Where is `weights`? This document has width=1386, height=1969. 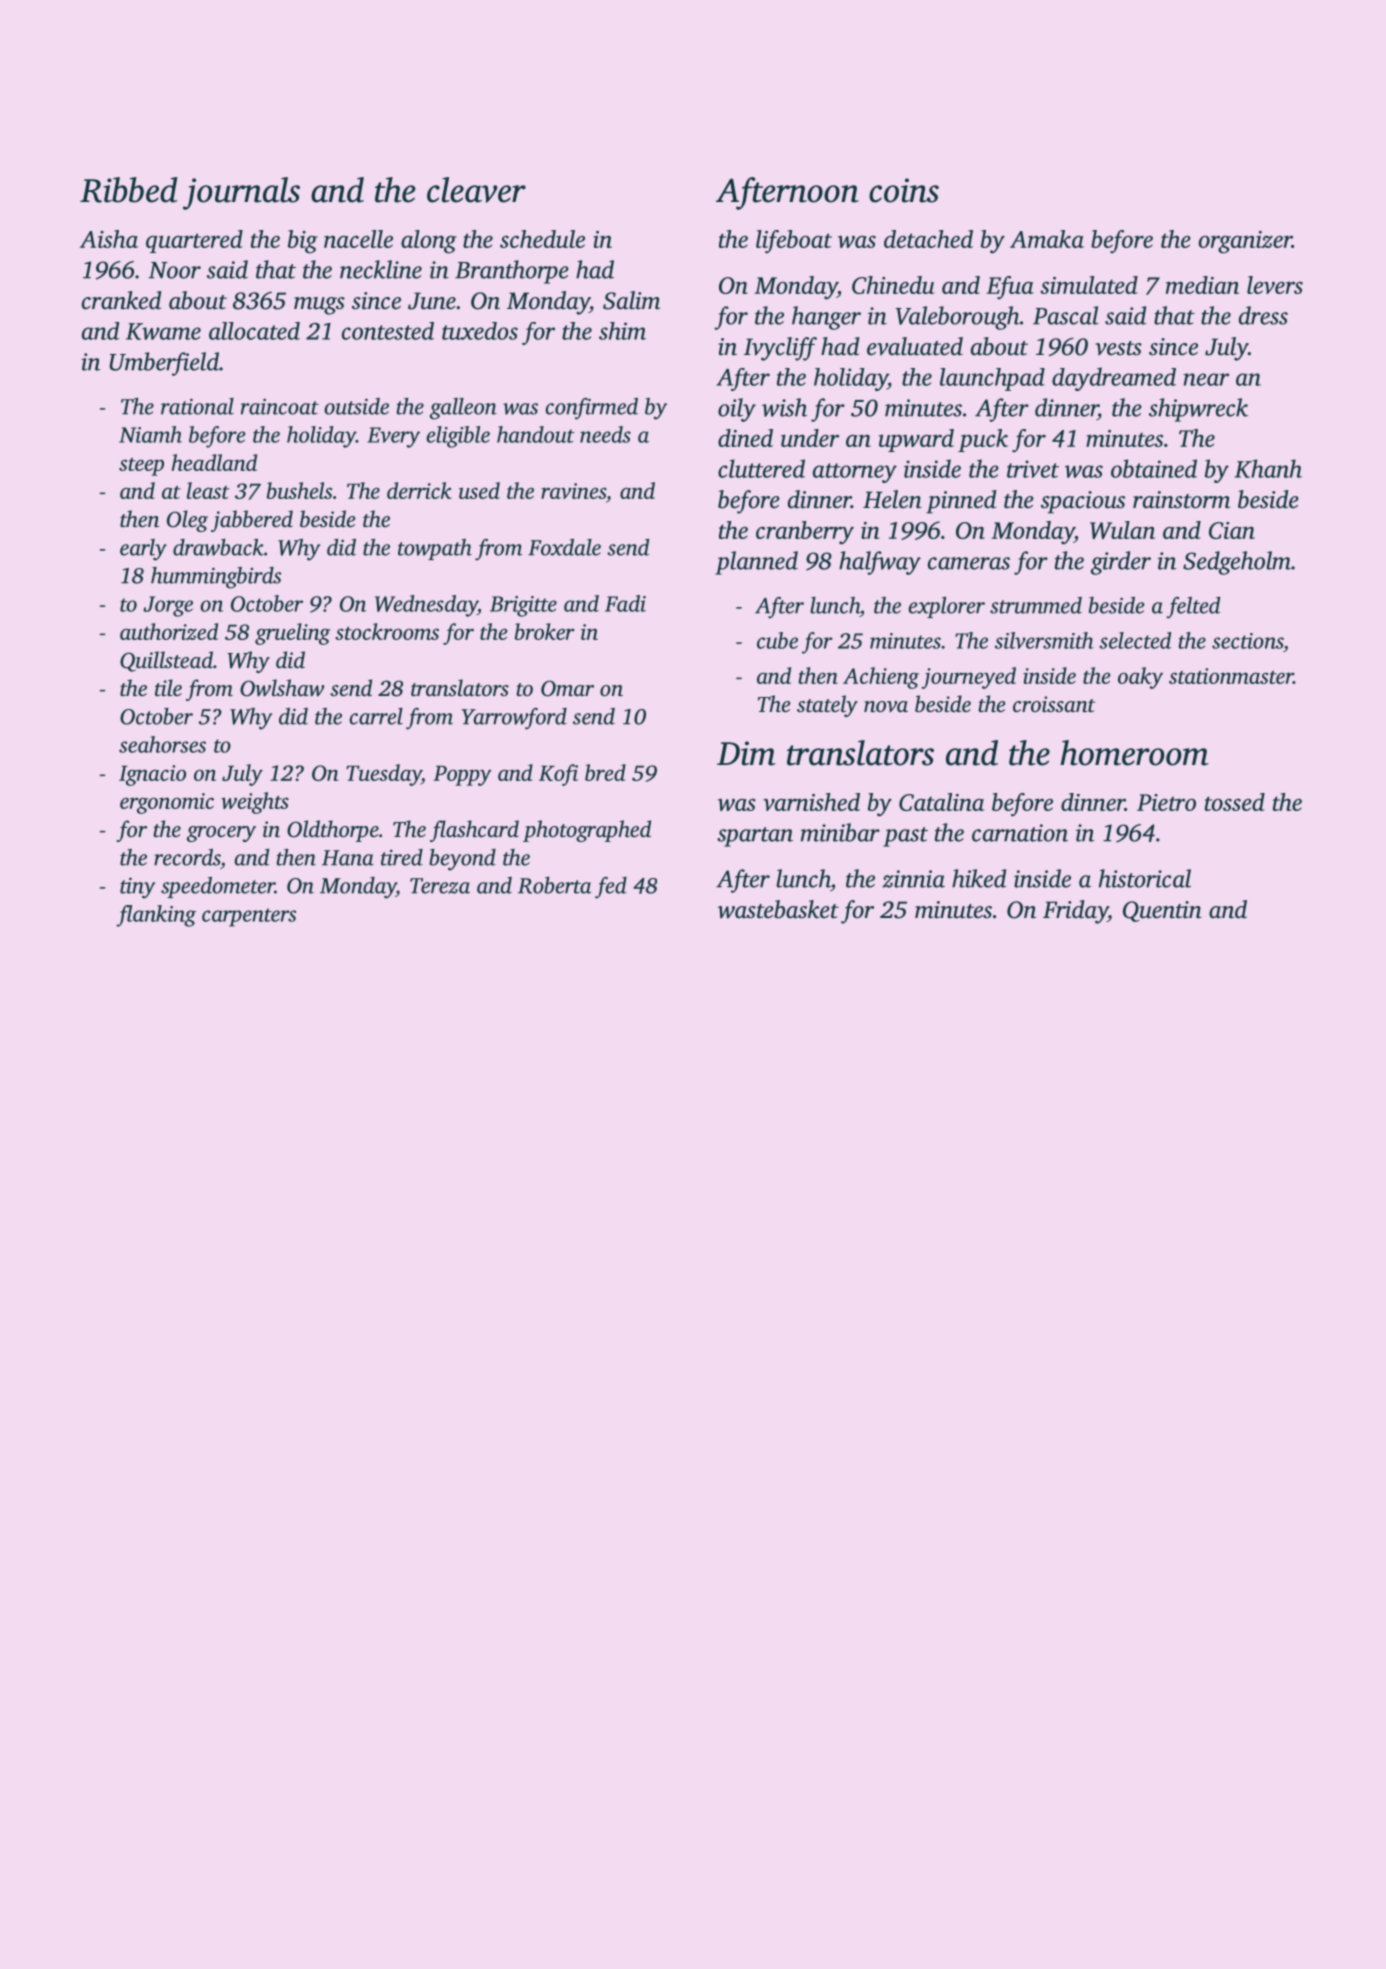
weights is located at coordinates (255, 803).
